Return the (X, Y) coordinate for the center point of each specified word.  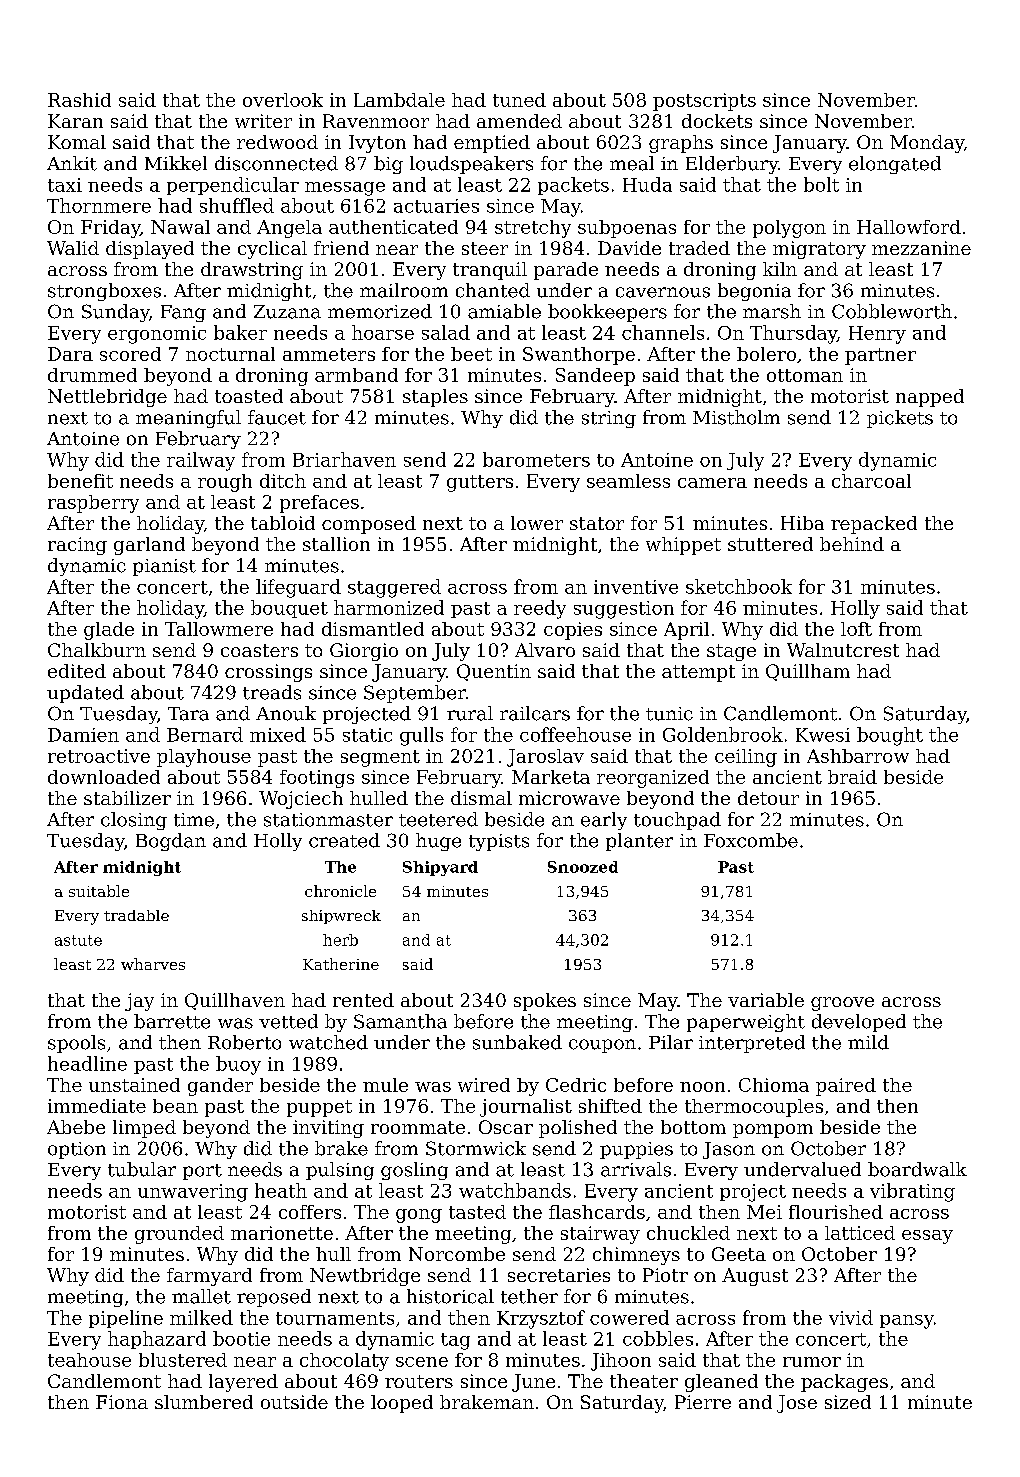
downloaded (104, 777)
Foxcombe (751, 840)
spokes (545, 1002)
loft (856, 629)
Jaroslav (545, 758)
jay (139, 1002)
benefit (80, 481)
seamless (628, 481)
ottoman (805, 375)
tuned (519, 100)
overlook (283, 100)
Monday (927, 144)
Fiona (122, 1402)
